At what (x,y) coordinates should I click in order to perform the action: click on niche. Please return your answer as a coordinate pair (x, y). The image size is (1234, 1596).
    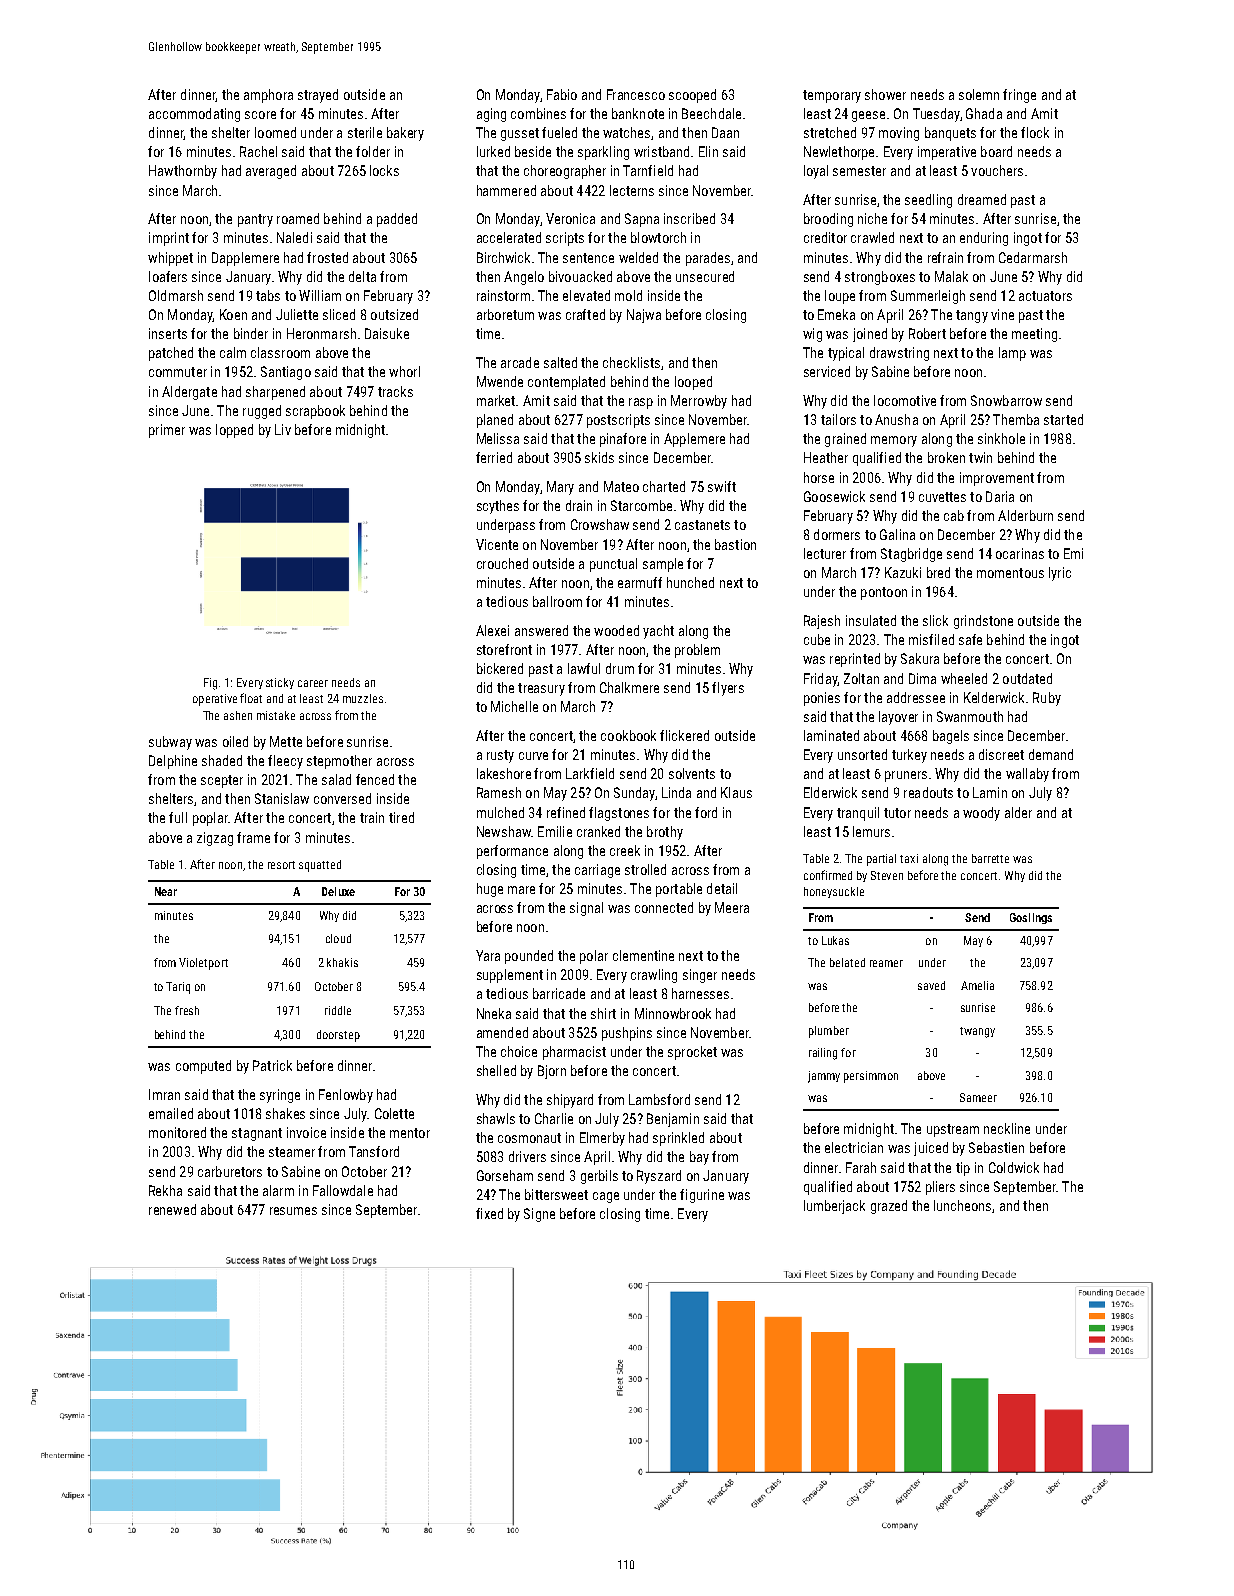
    Looking at the image, I should click on (872, 218).
